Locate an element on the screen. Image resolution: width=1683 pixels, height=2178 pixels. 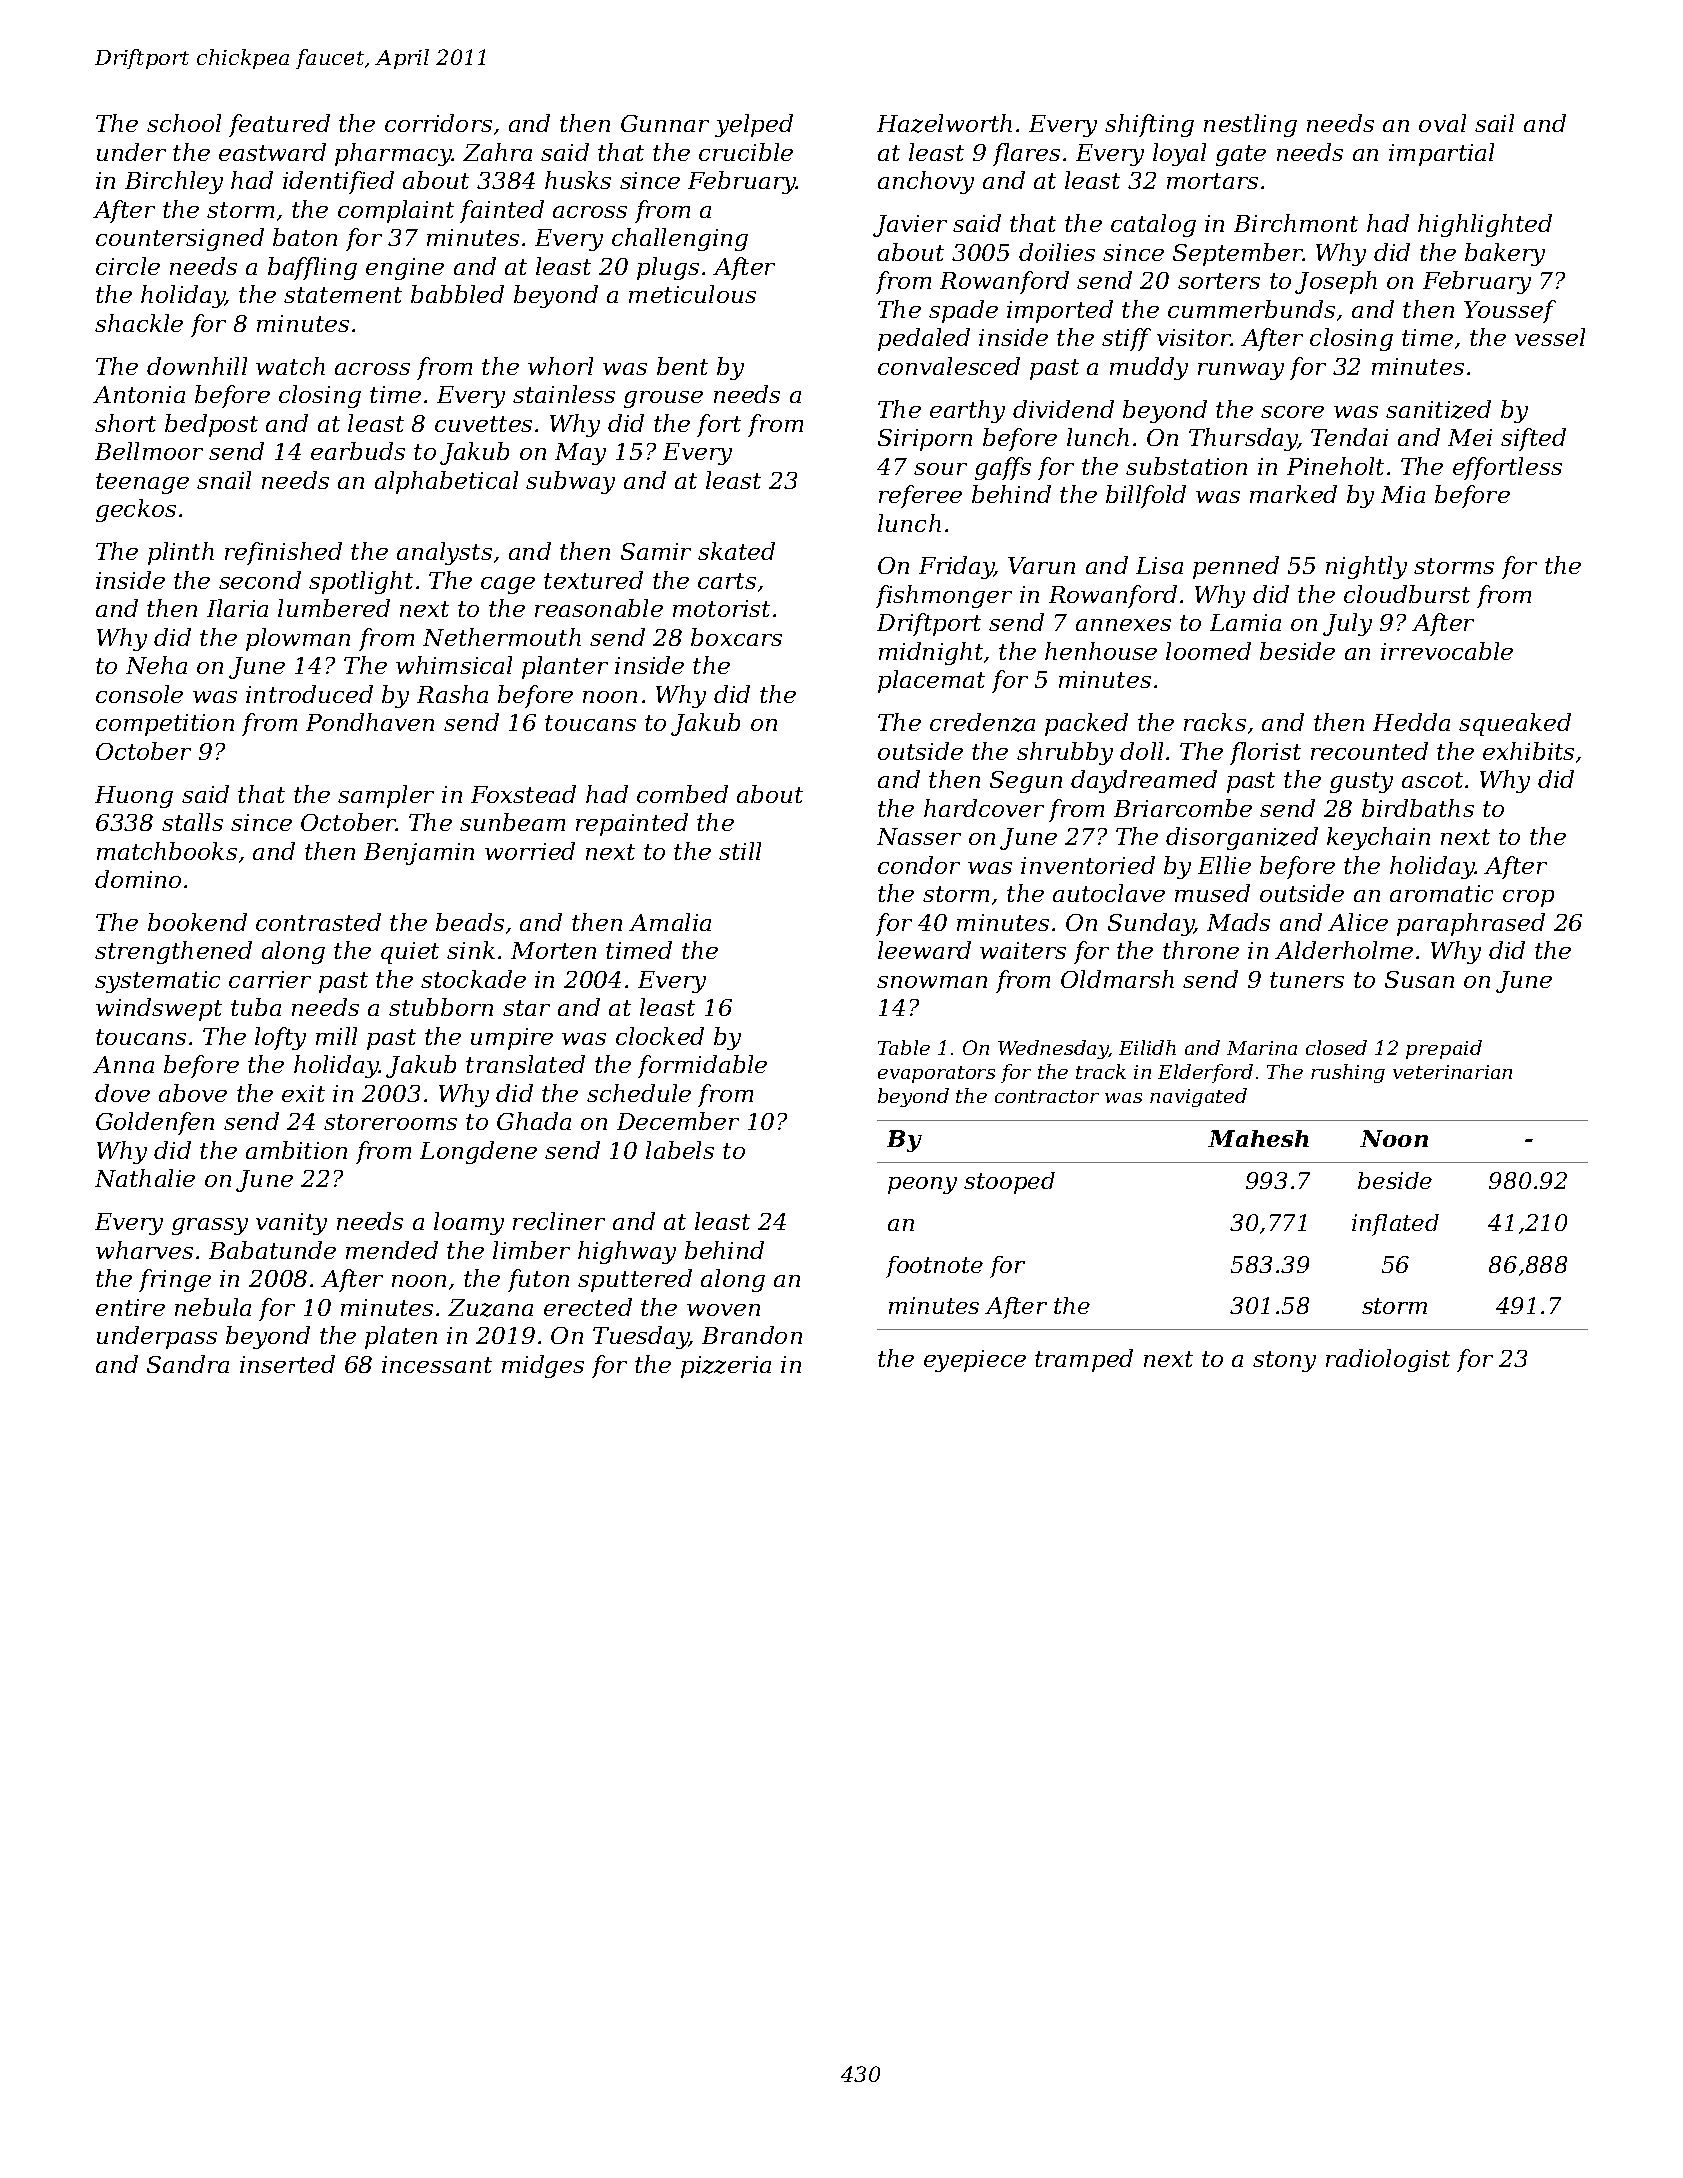
combed is located at coordinates (682, 794).
